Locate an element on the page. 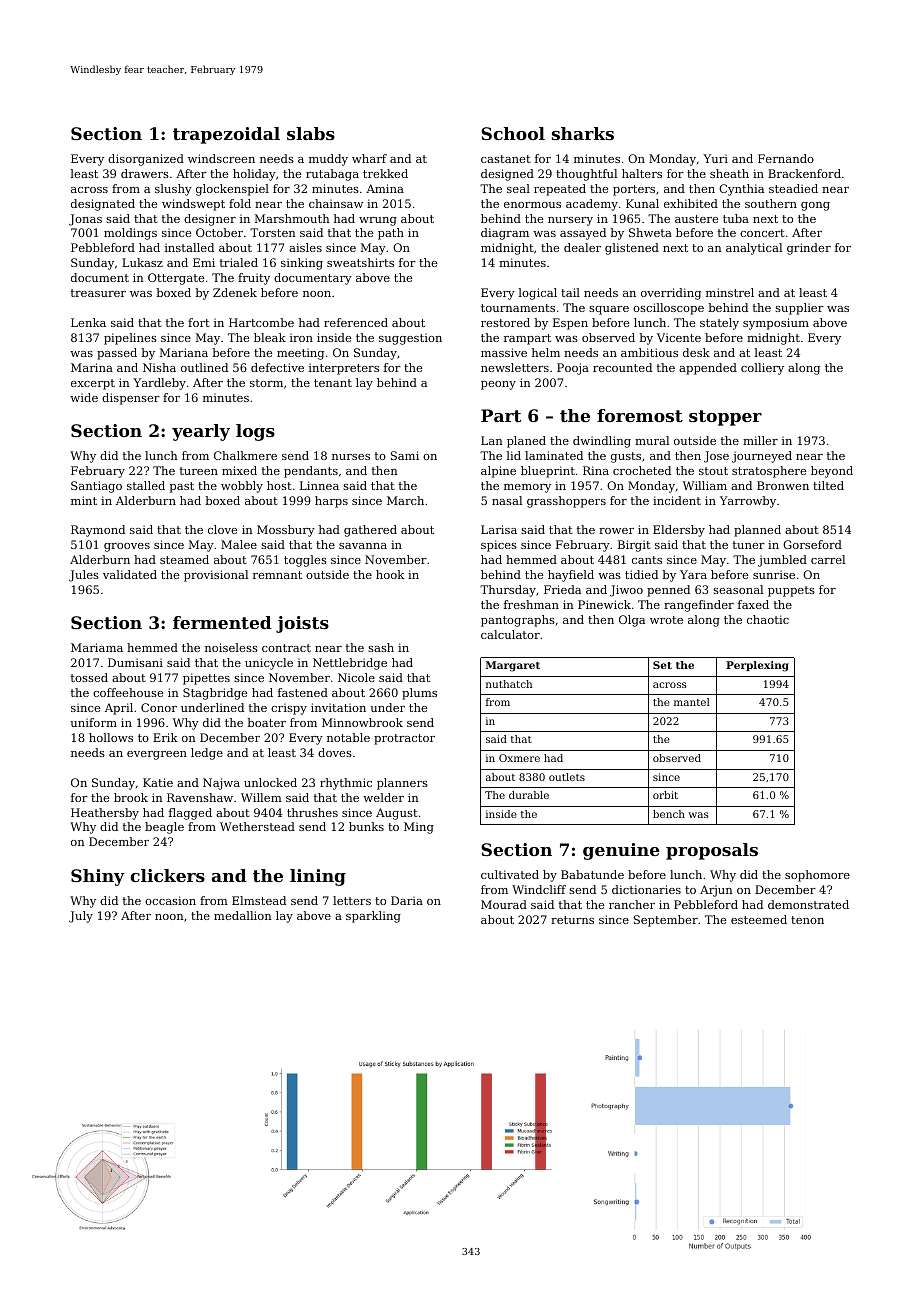 The width and height of the document is (924, 1308). colliery is located at coordinates (762, 369).
